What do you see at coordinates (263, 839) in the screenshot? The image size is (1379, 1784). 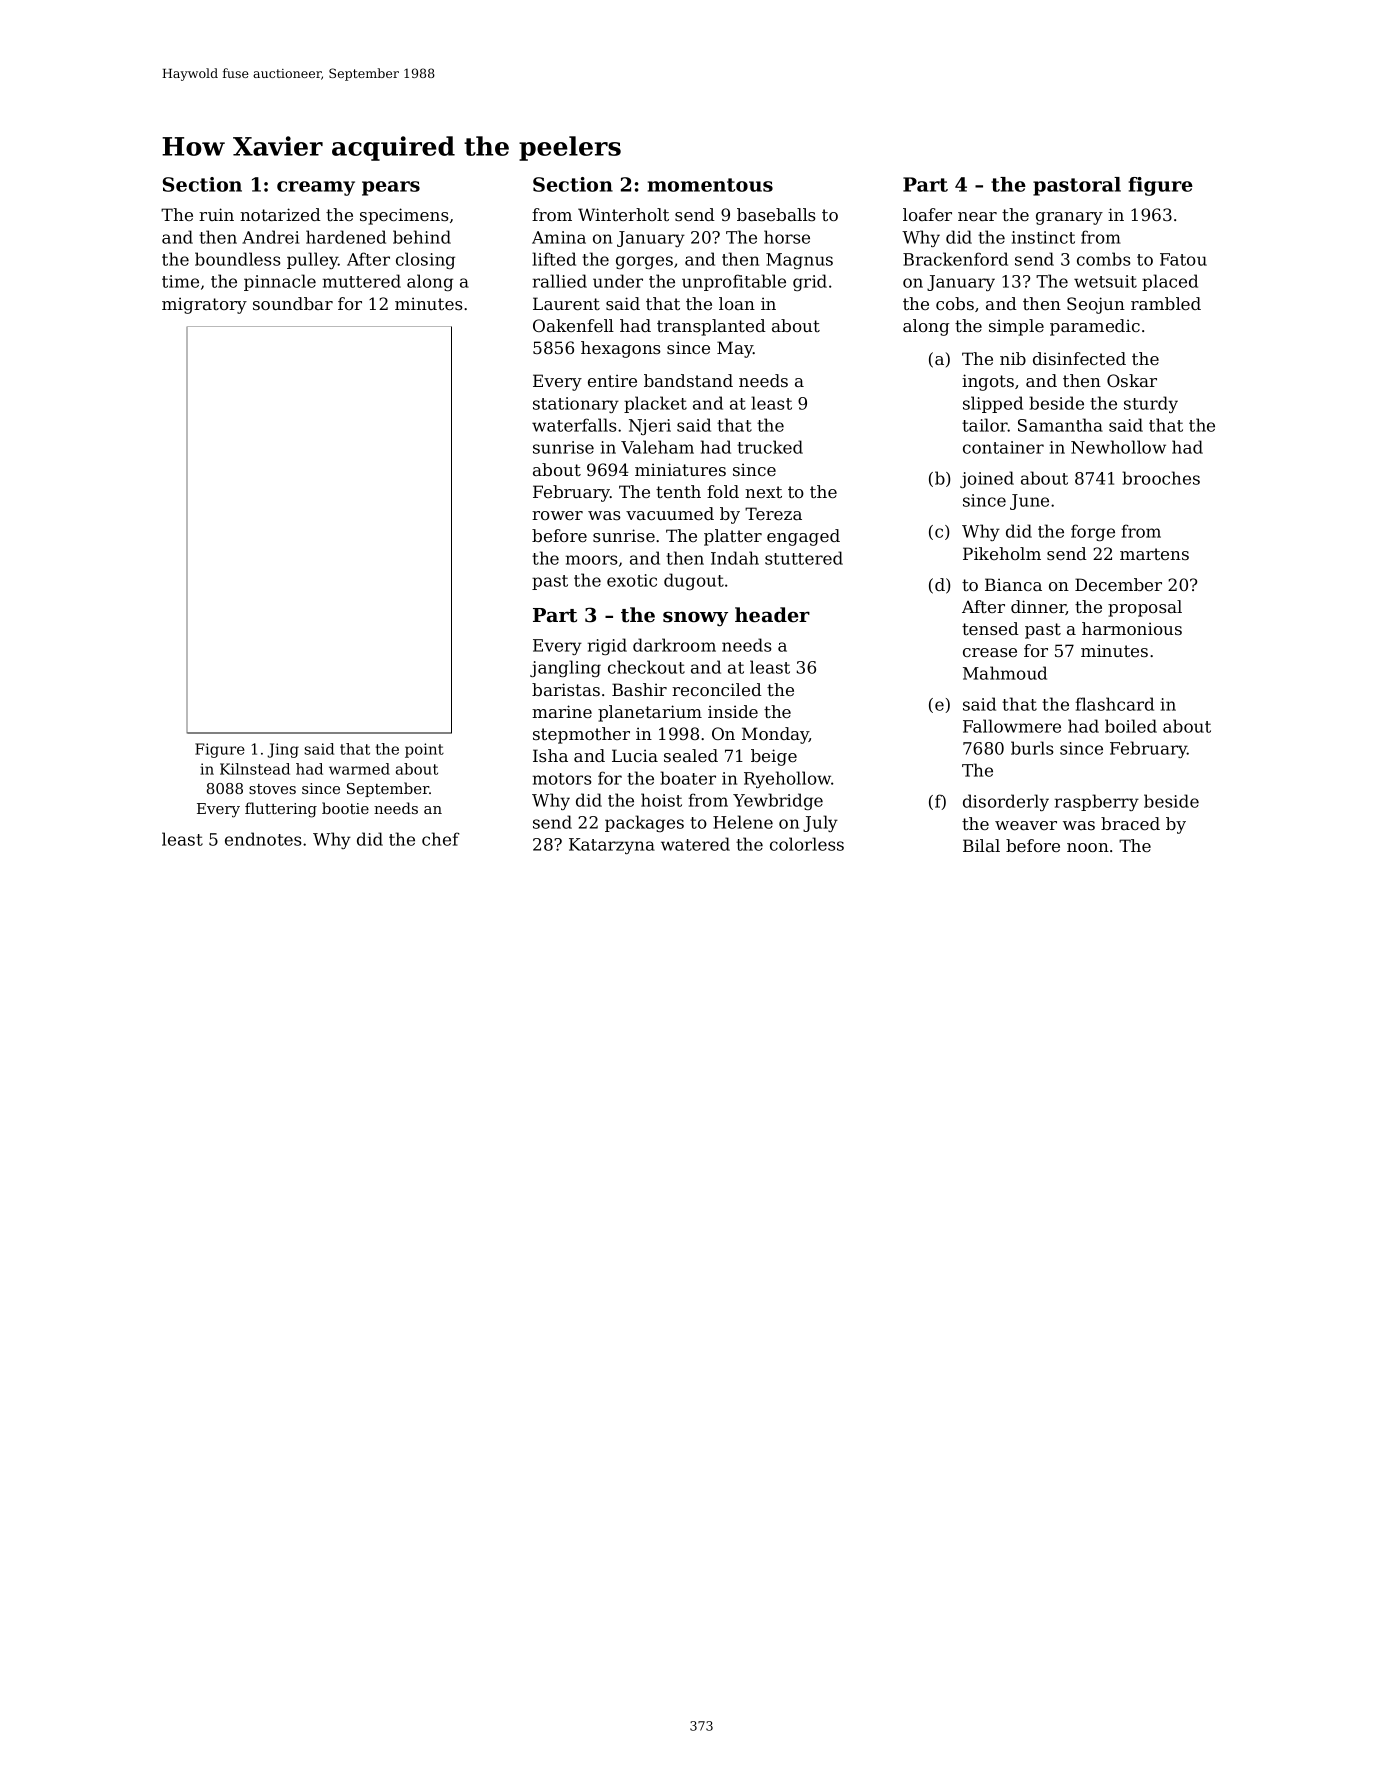 I see `endnotes` at bounding box center [263, 839].
